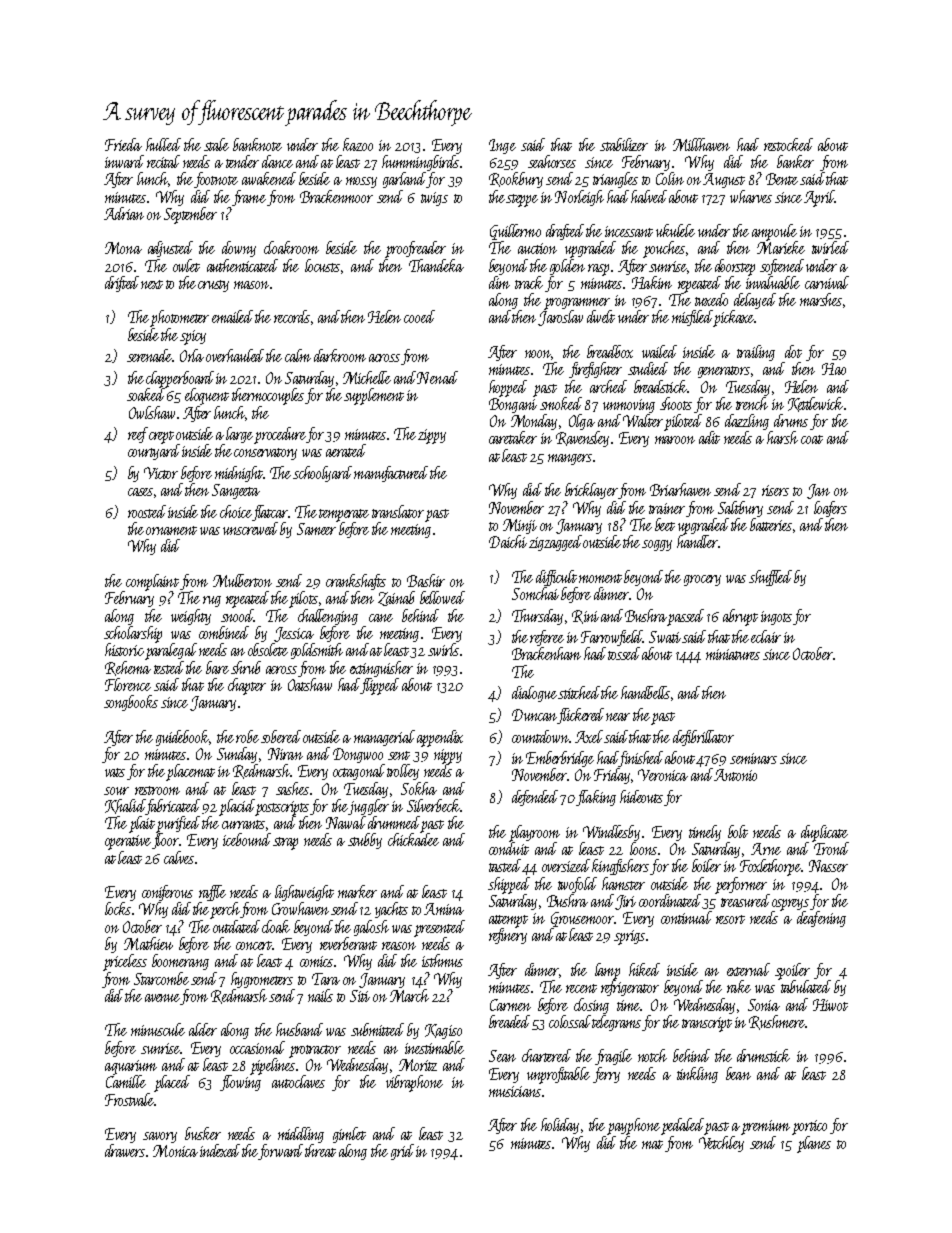  Describe the element at coordinates (747, 422) in the screenshot. I see `dazzling` at that location.
